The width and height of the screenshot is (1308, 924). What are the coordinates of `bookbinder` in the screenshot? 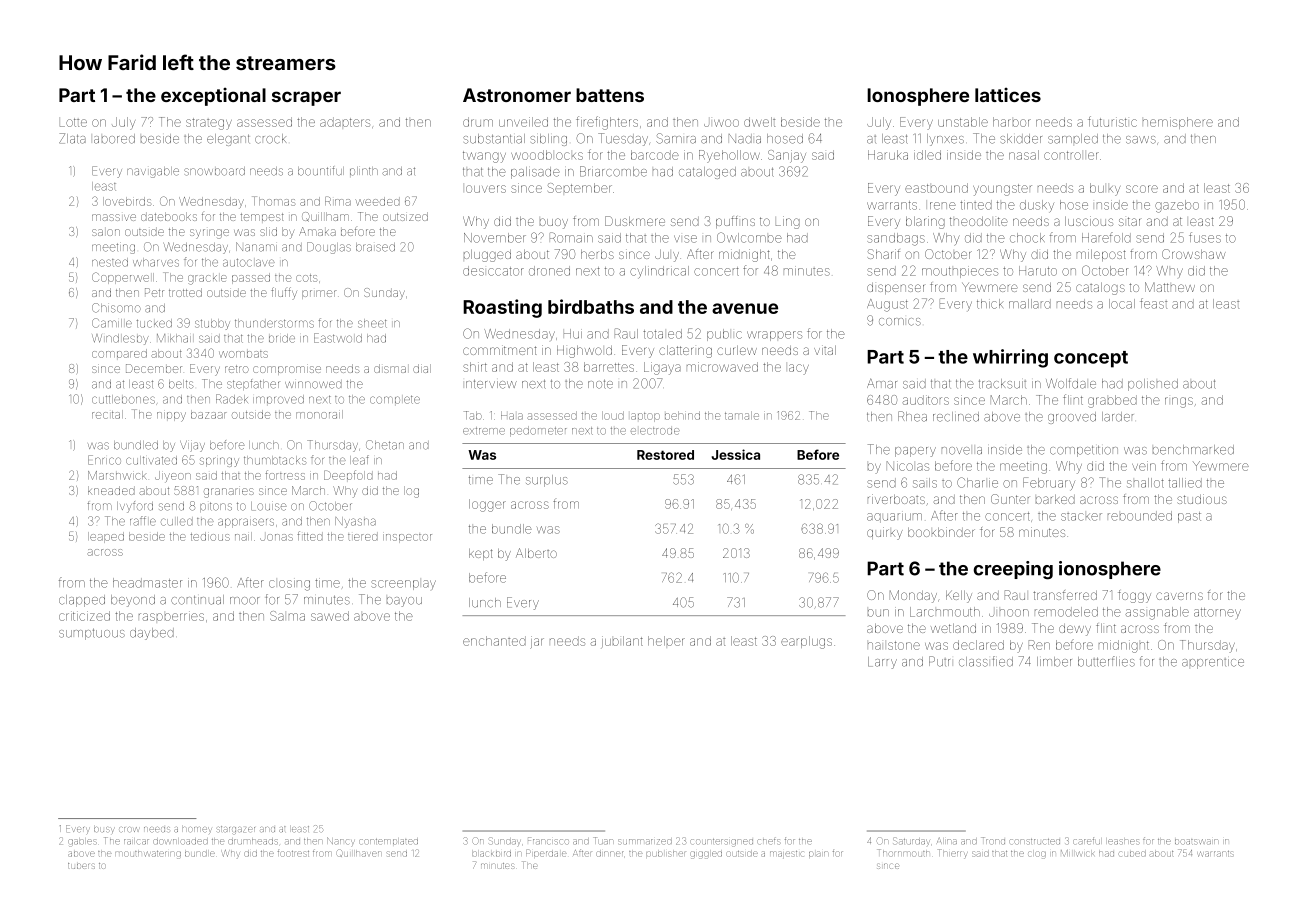 It's located at (941, 532).
